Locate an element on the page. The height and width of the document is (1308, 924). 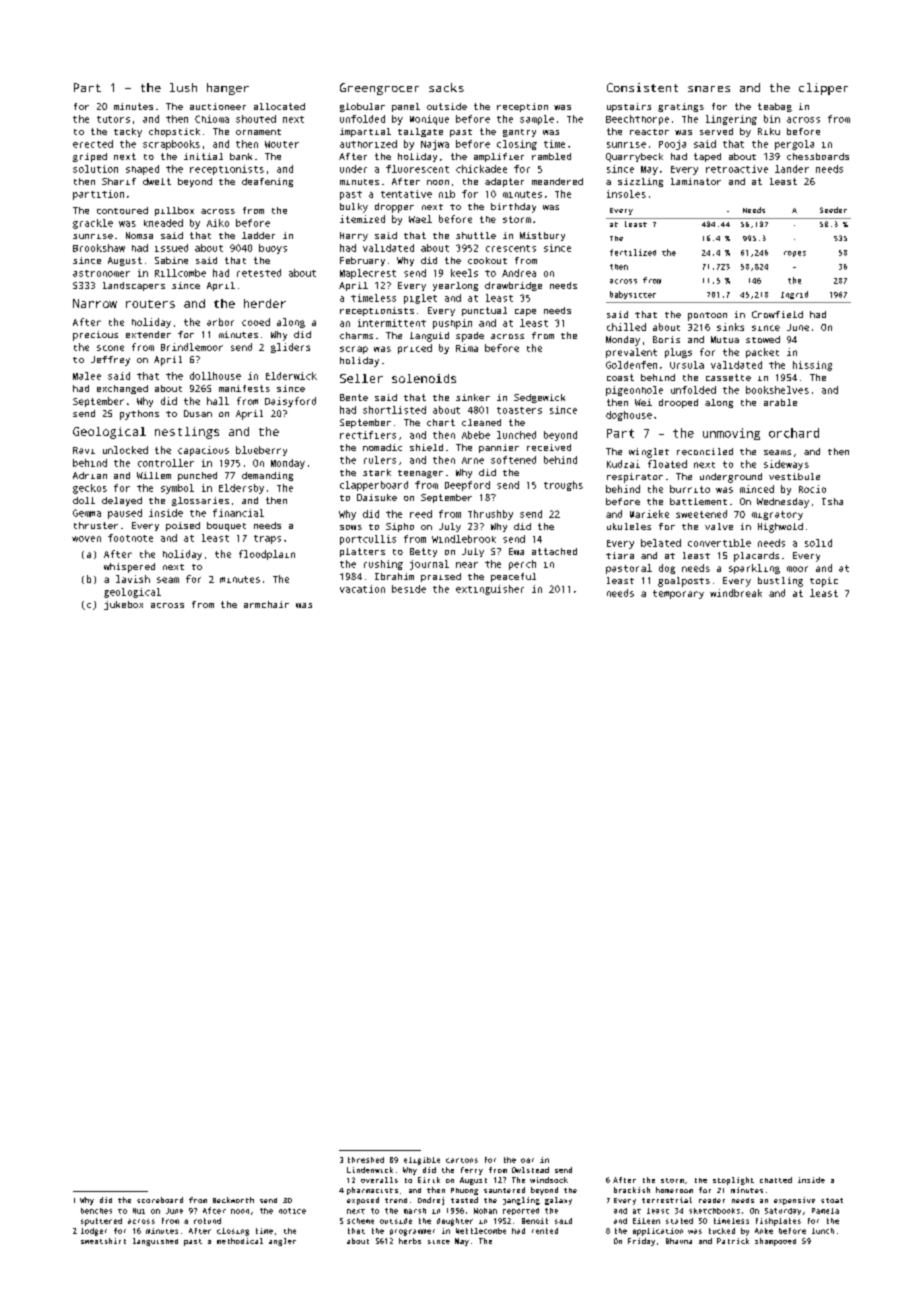
Owlstead is located at coordinates (530, 1170).
